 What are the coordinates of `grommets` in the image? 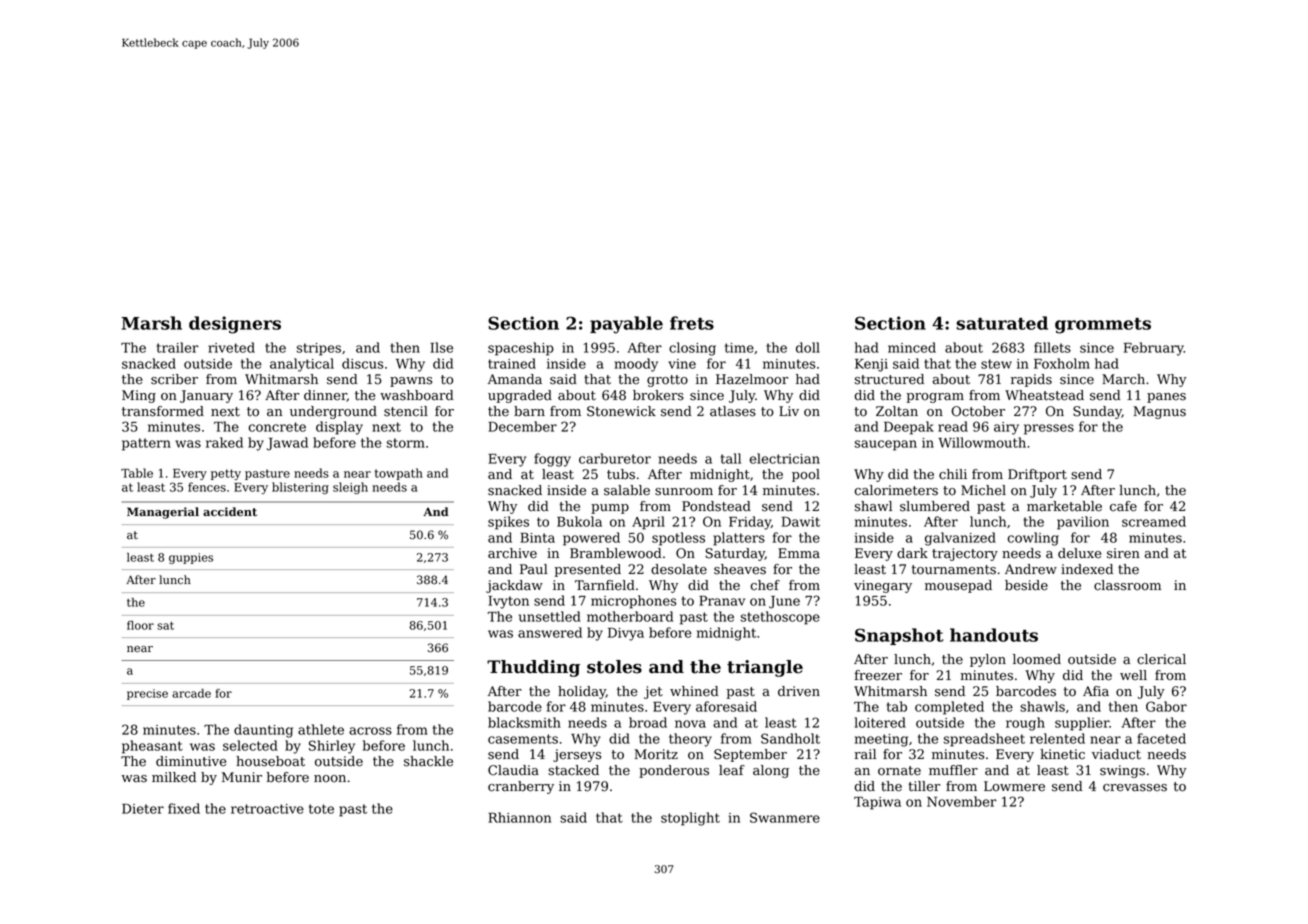 It's located at (1103, 326).
